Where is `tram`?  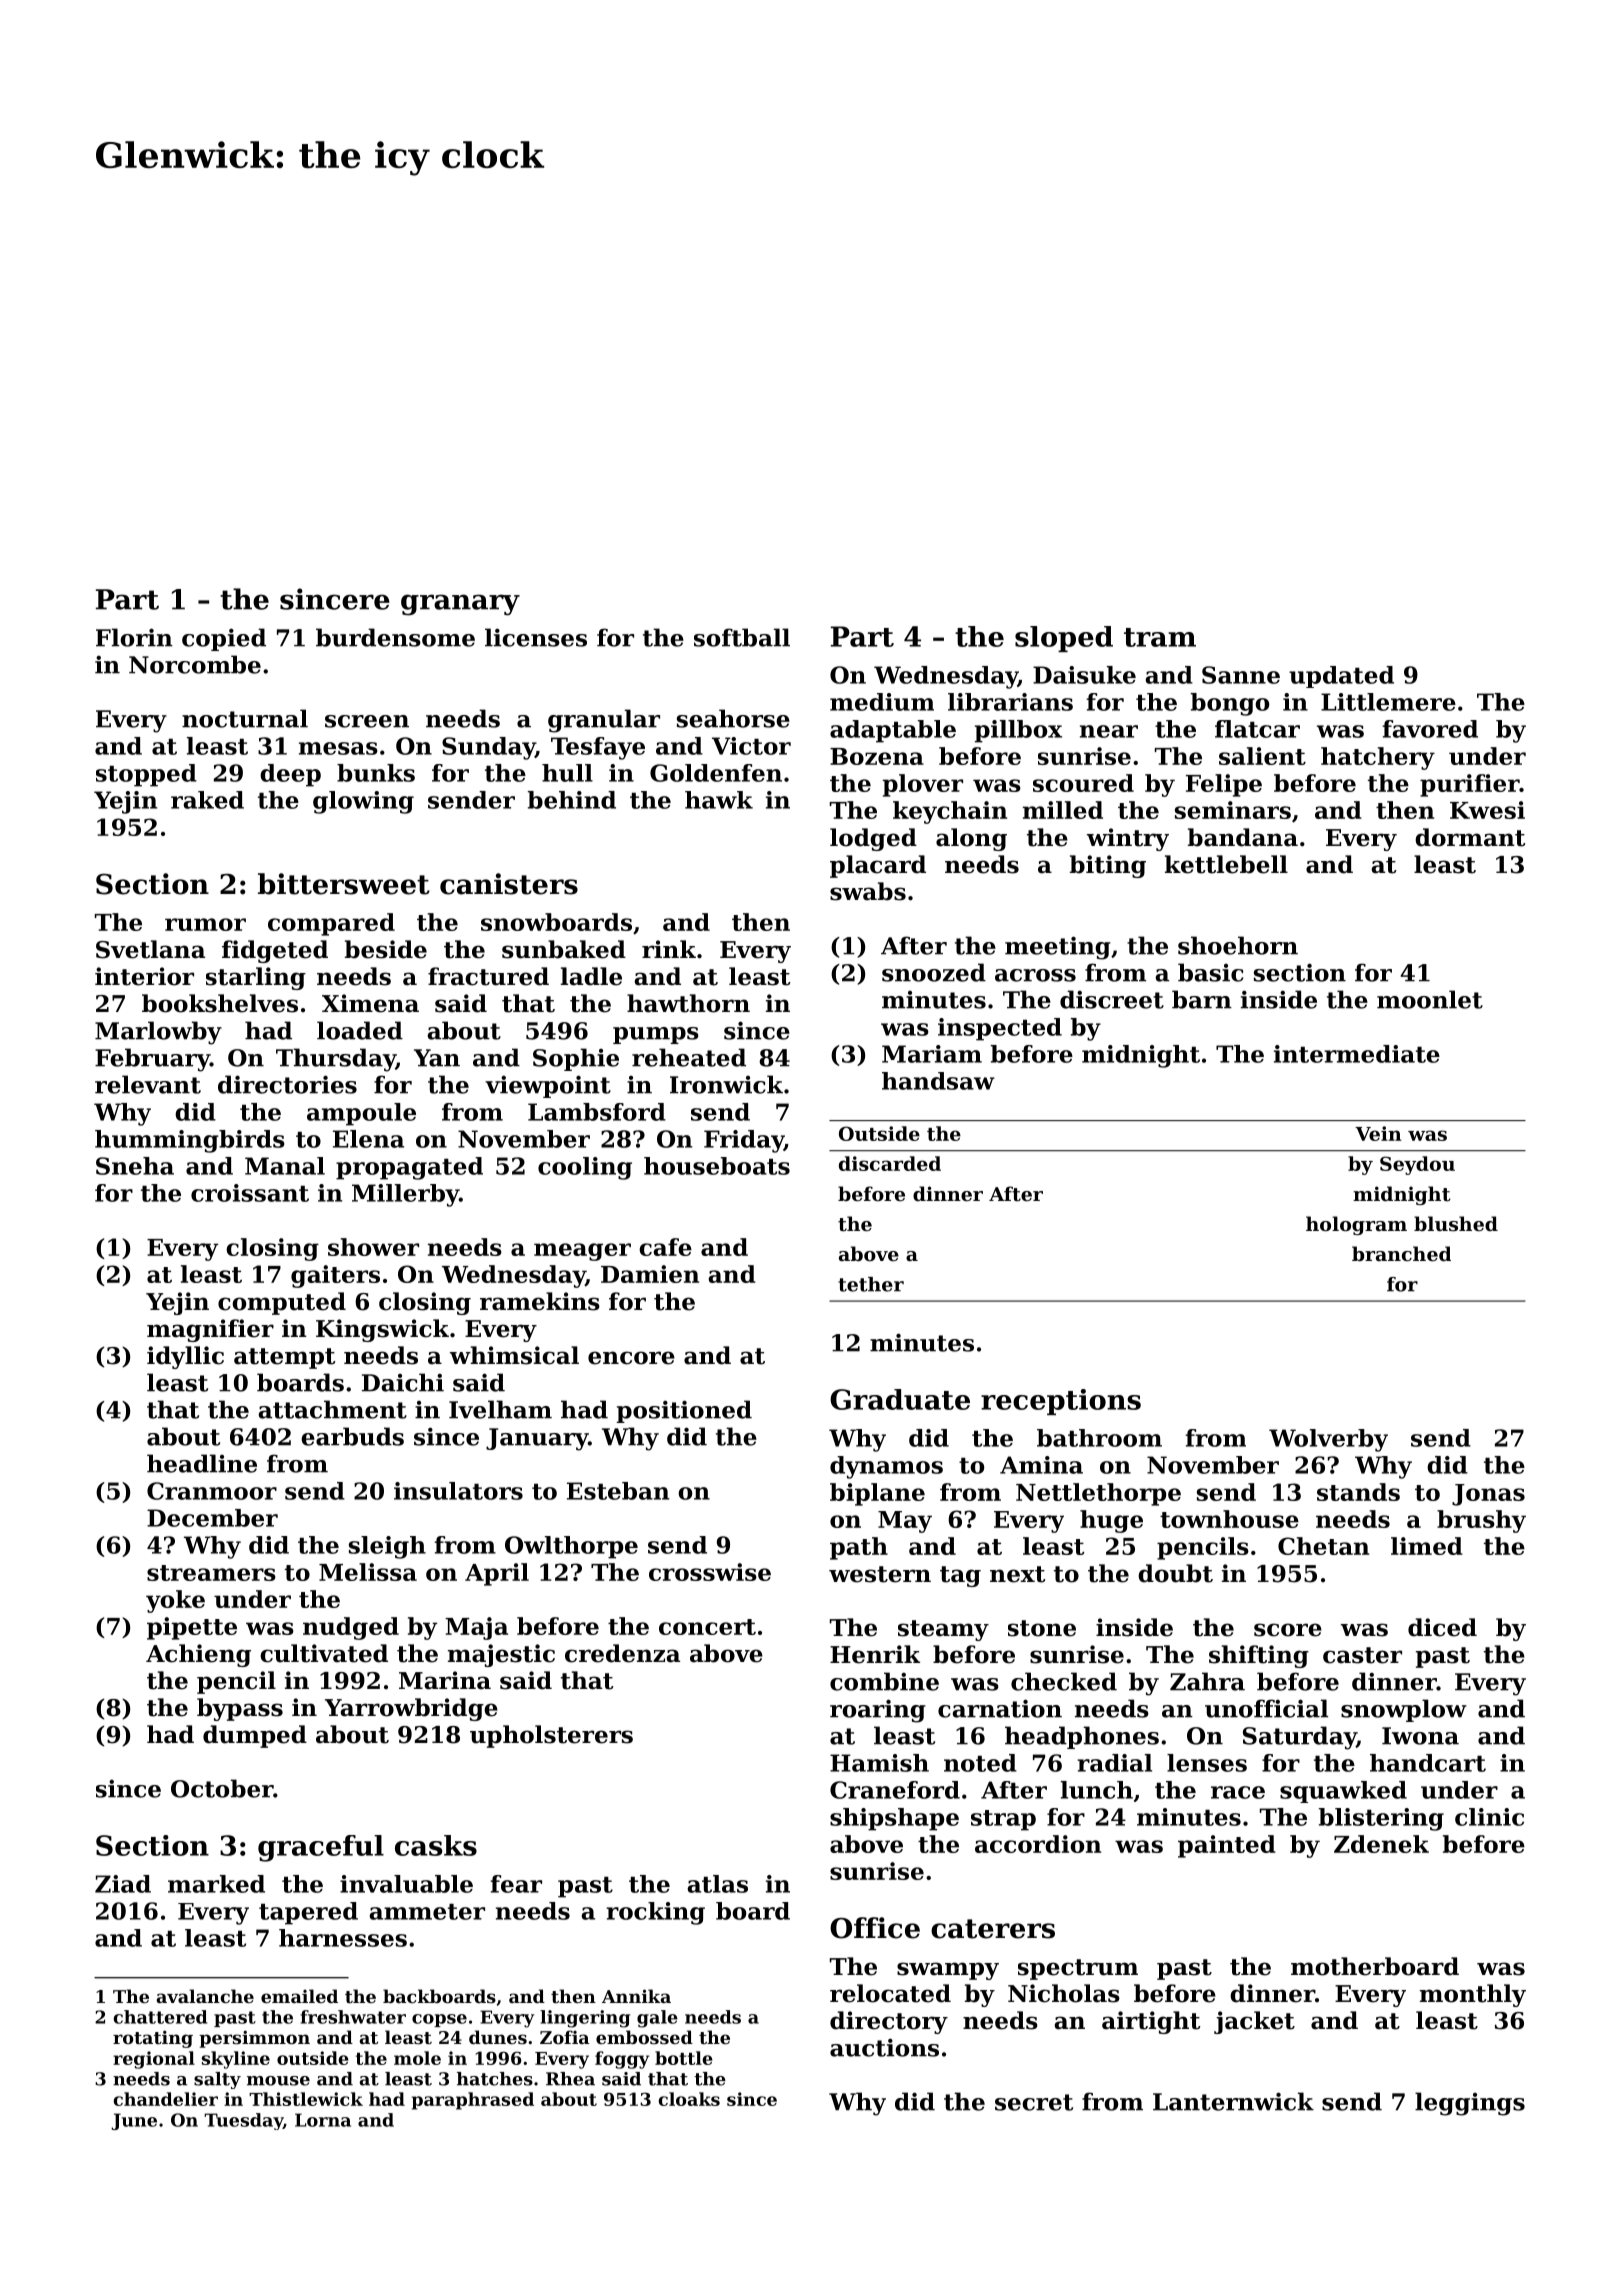 tram is located at coordinates (1160, 637).
